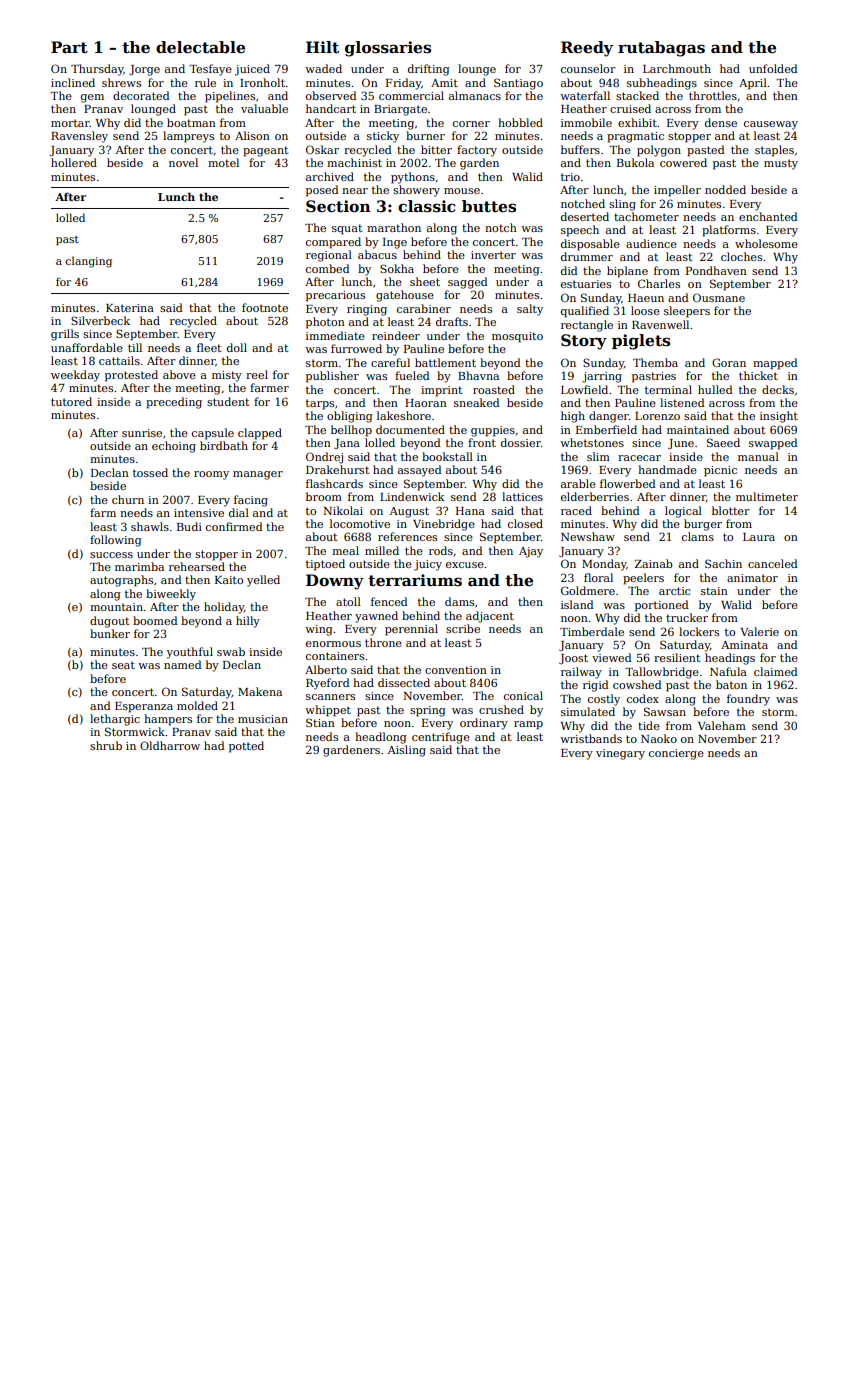 Image resolution: width=849 pixels, height=1400 pixels. What do you see at coordinates (331, 95) in the screenshot?
I see `observed` at bounding box center [331, 95].
